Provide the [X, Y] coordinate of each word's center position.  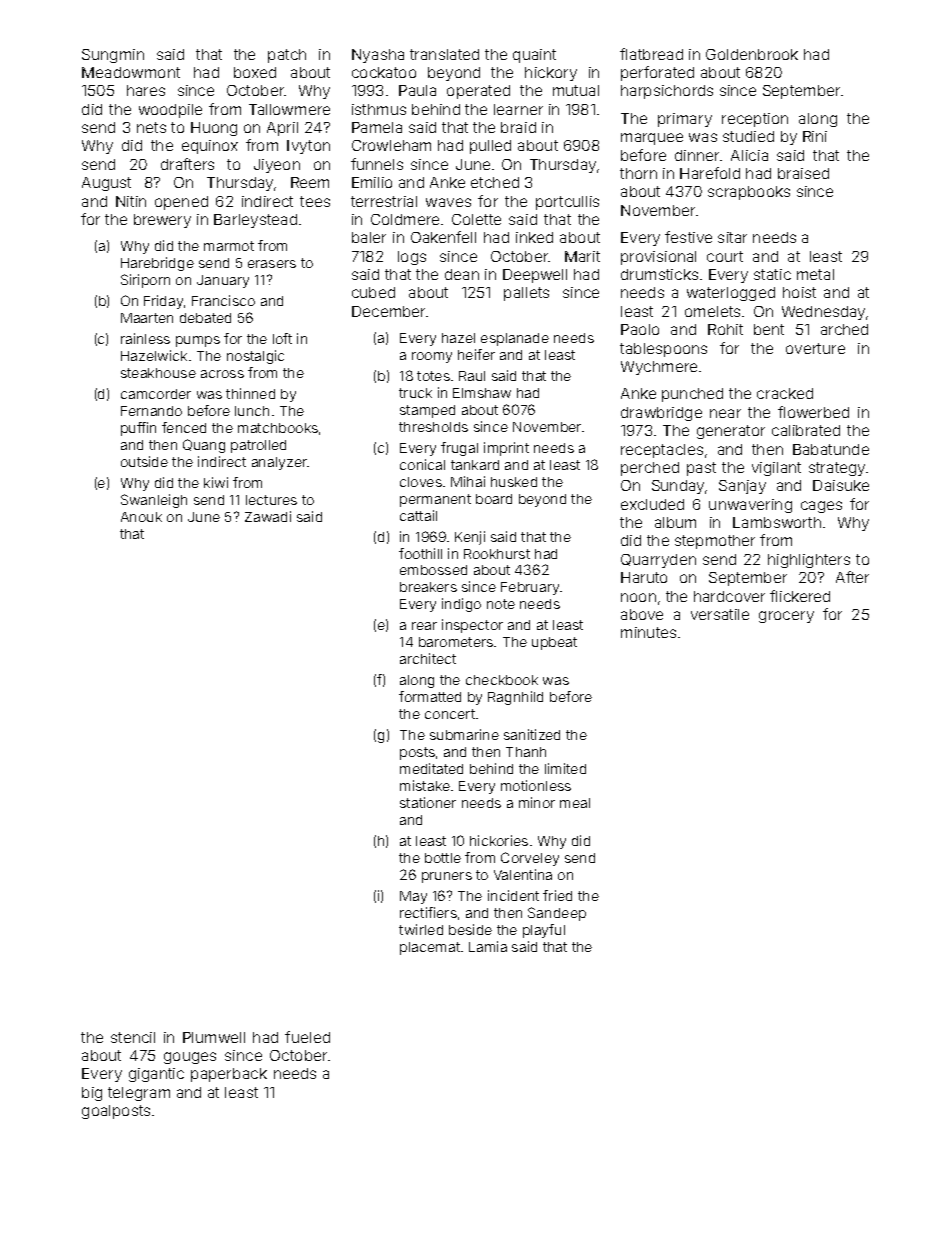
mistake [425, 785]
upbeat [554, 643]
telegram [139, 1094]
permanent [435, 500]
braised [803, 173]
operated [478, 92]
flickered [800, 596]
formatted [430, 696]
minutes [648, 632]
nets [151, 127]
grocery [786, 617]
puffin [138, 429]
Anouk [141, 517]
